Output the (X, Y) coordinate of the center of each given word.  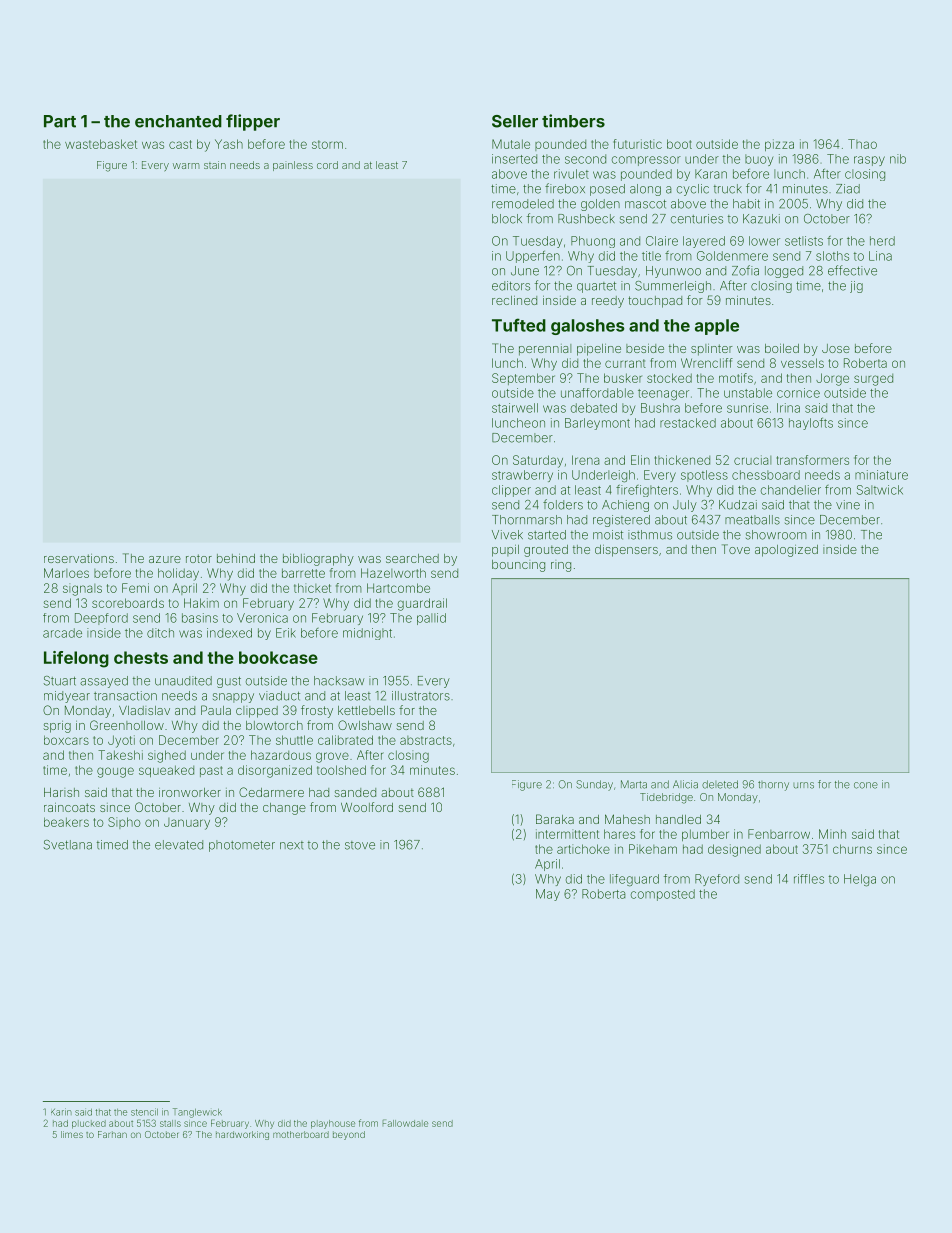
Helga (860, 880)
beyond (349, 1135)
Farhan (112, 1134)
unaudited (183, 681)
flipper (253, 122)
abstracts (426, 740)
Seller (515, 121)
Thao (862, 144)
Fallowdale (405, 1123)
